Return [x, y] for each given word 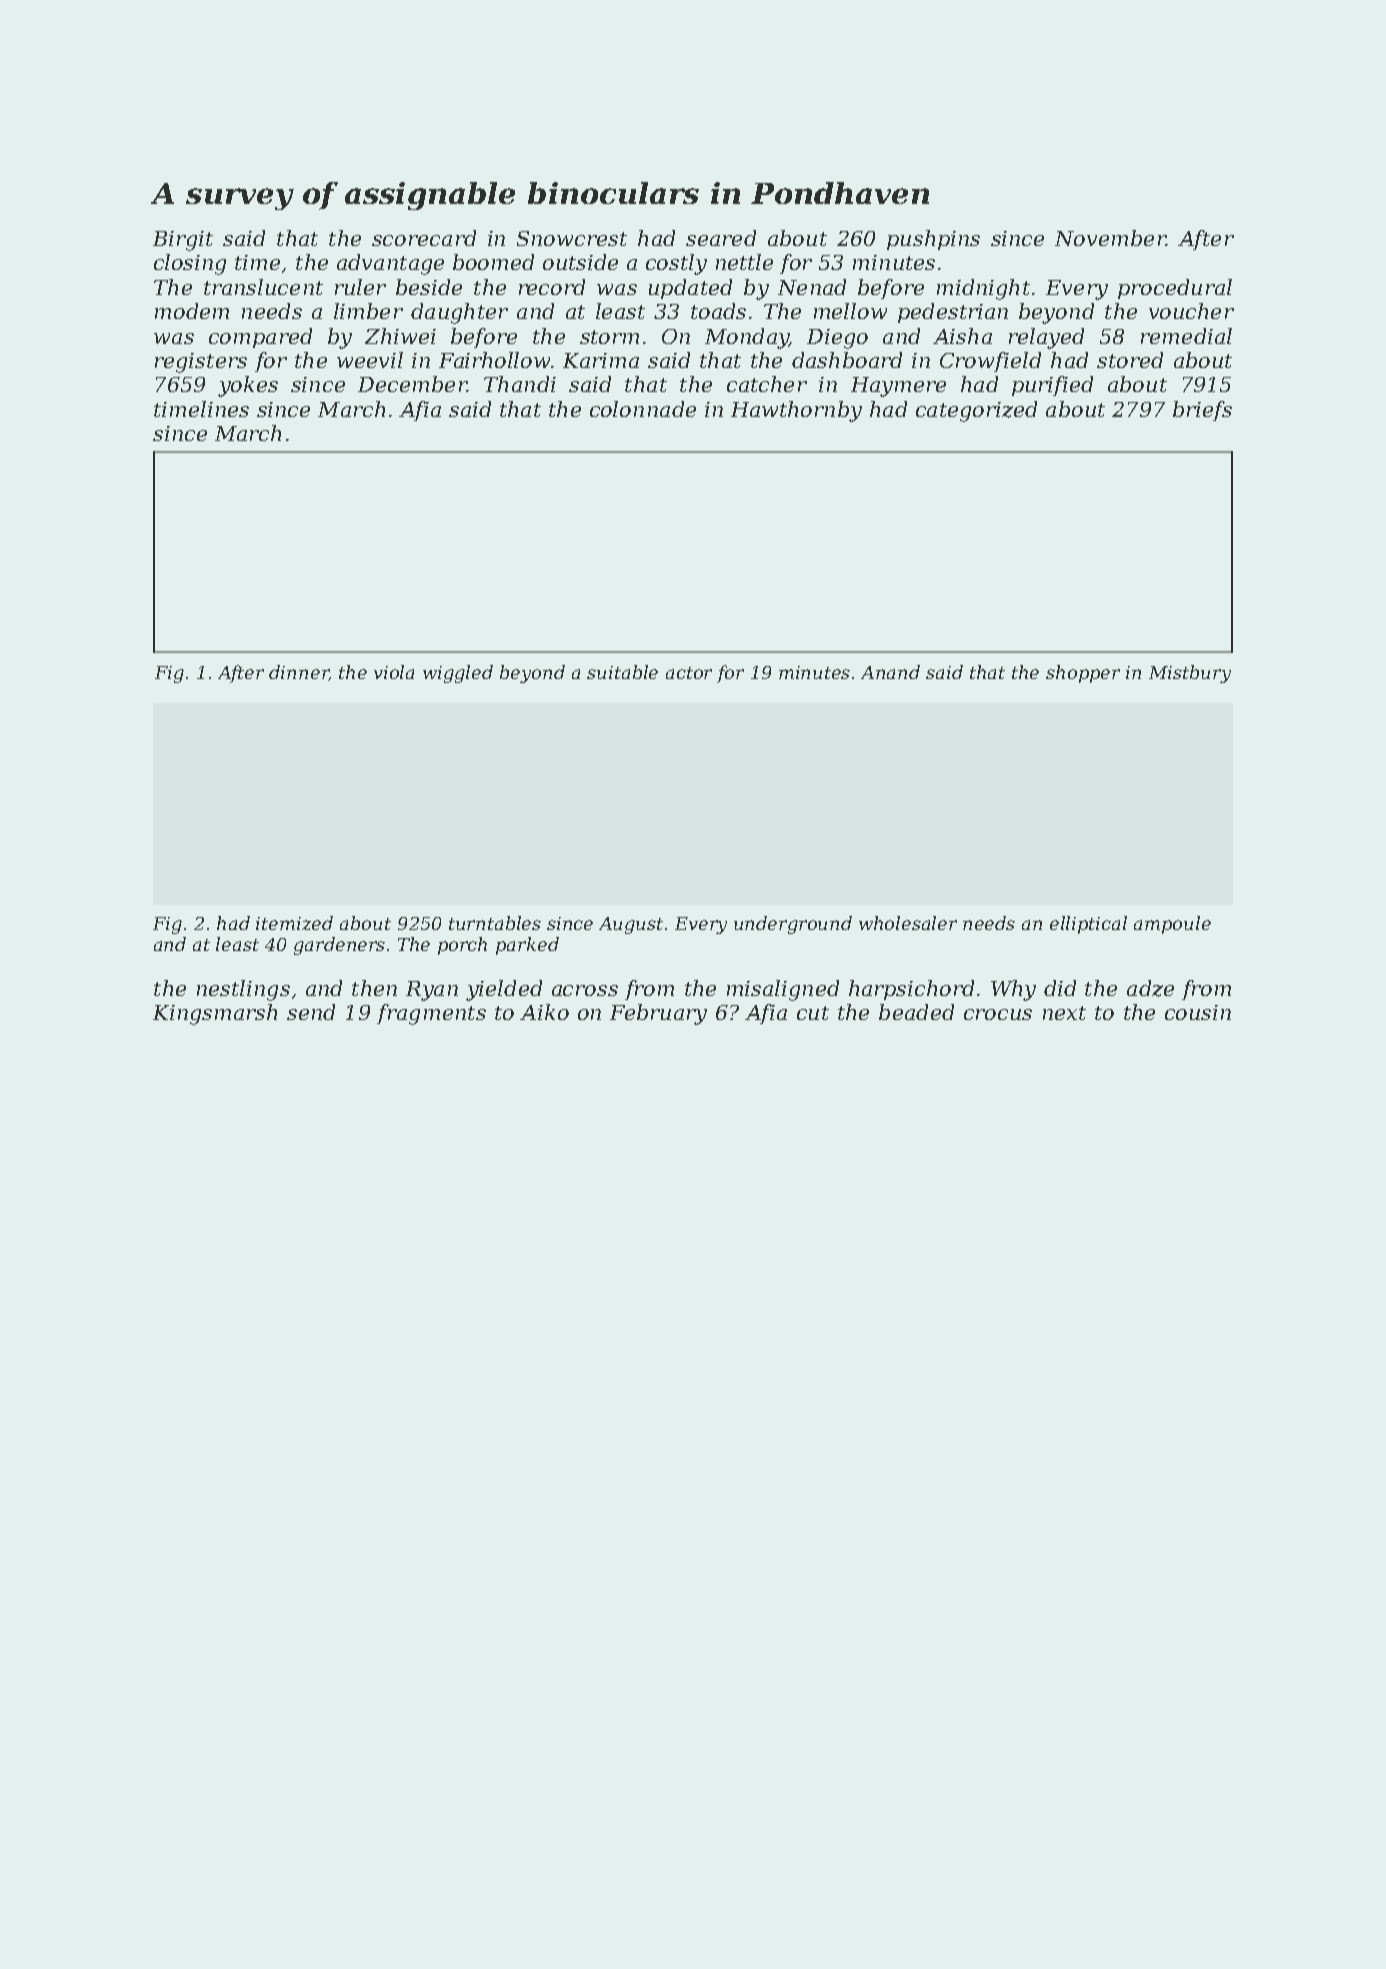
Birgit [183, 241]
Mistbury [1190, 674]
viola [394, 672]
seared [721, 238]
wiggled [458, 674]
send [311, 1012]
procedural [1175, 289]
